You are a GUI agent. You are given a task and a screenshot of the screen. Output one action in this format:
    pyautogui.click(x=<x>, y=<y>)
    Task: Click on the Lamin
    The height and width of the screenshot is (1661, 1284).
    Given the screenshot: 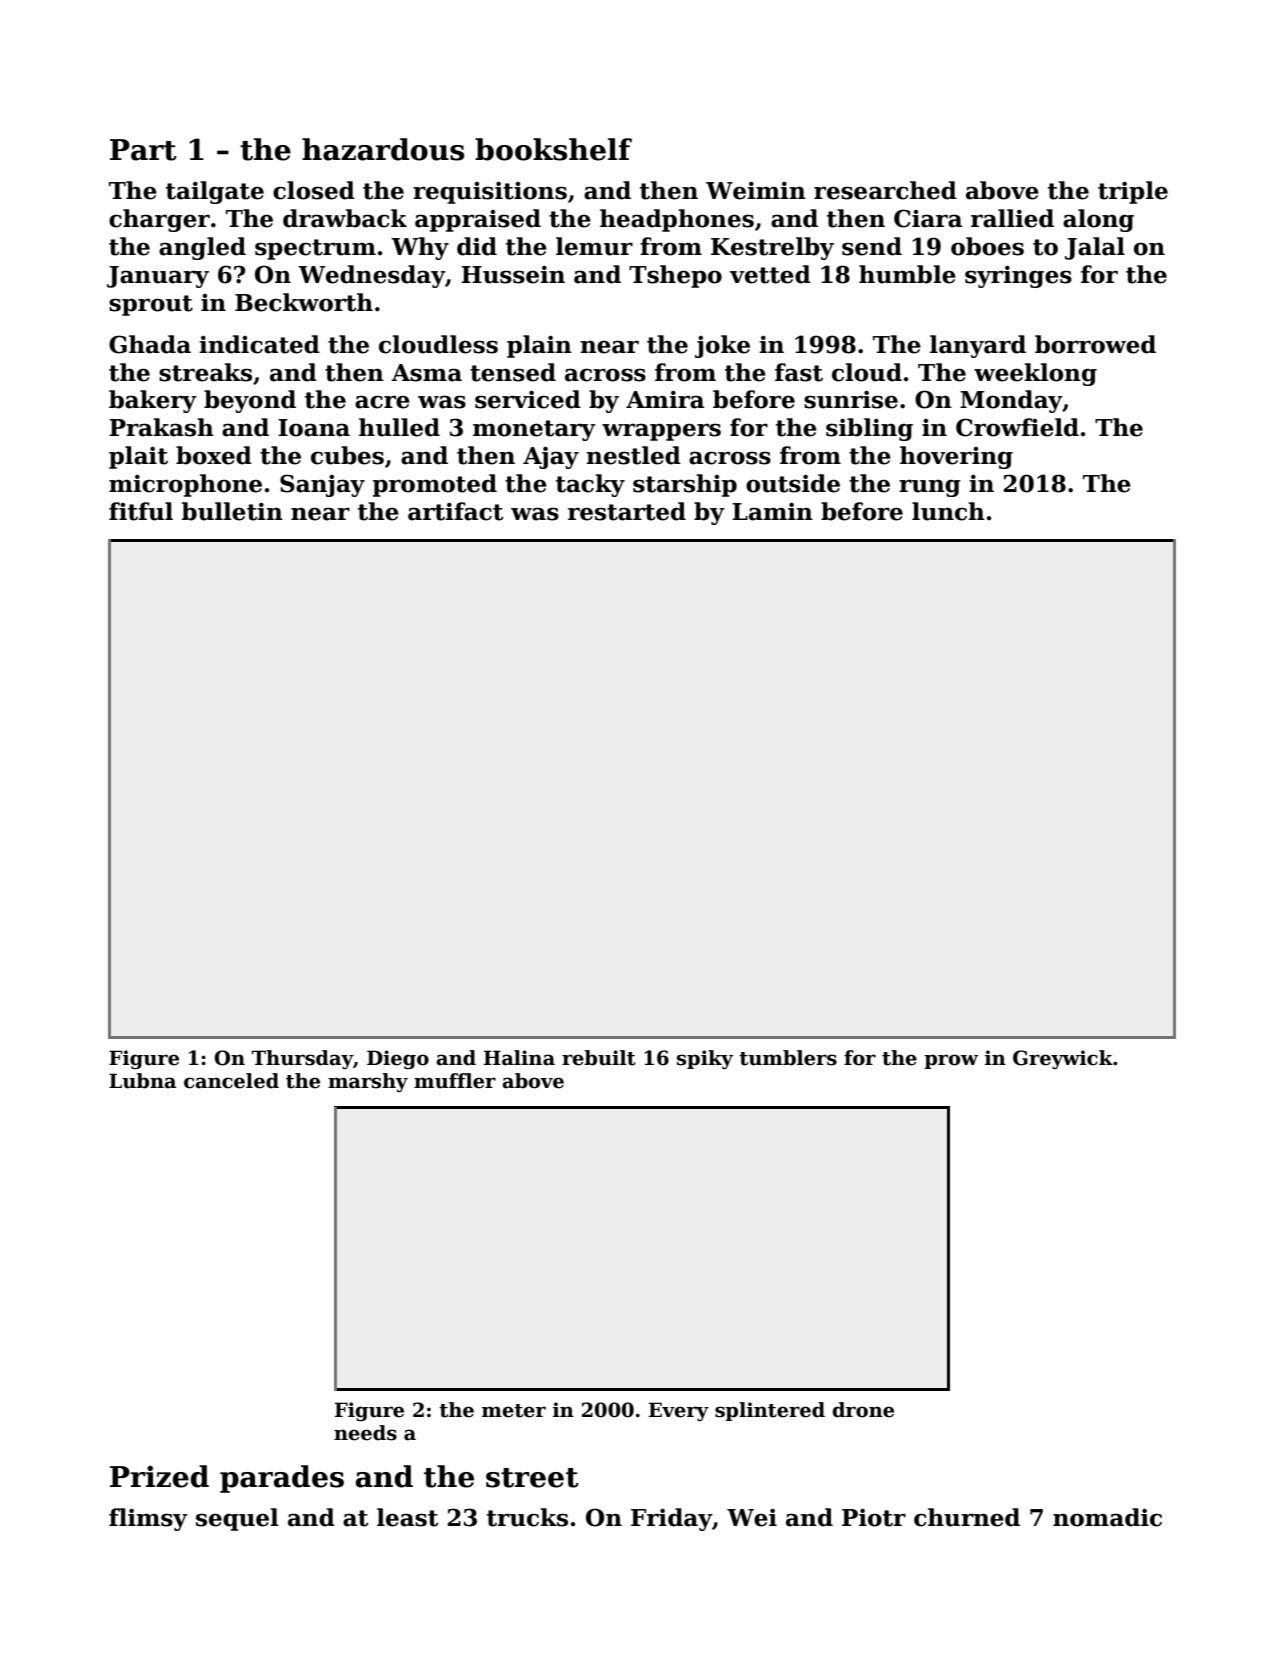 What is the action you would take?
    pyautogui.click(x=772, y=511)
